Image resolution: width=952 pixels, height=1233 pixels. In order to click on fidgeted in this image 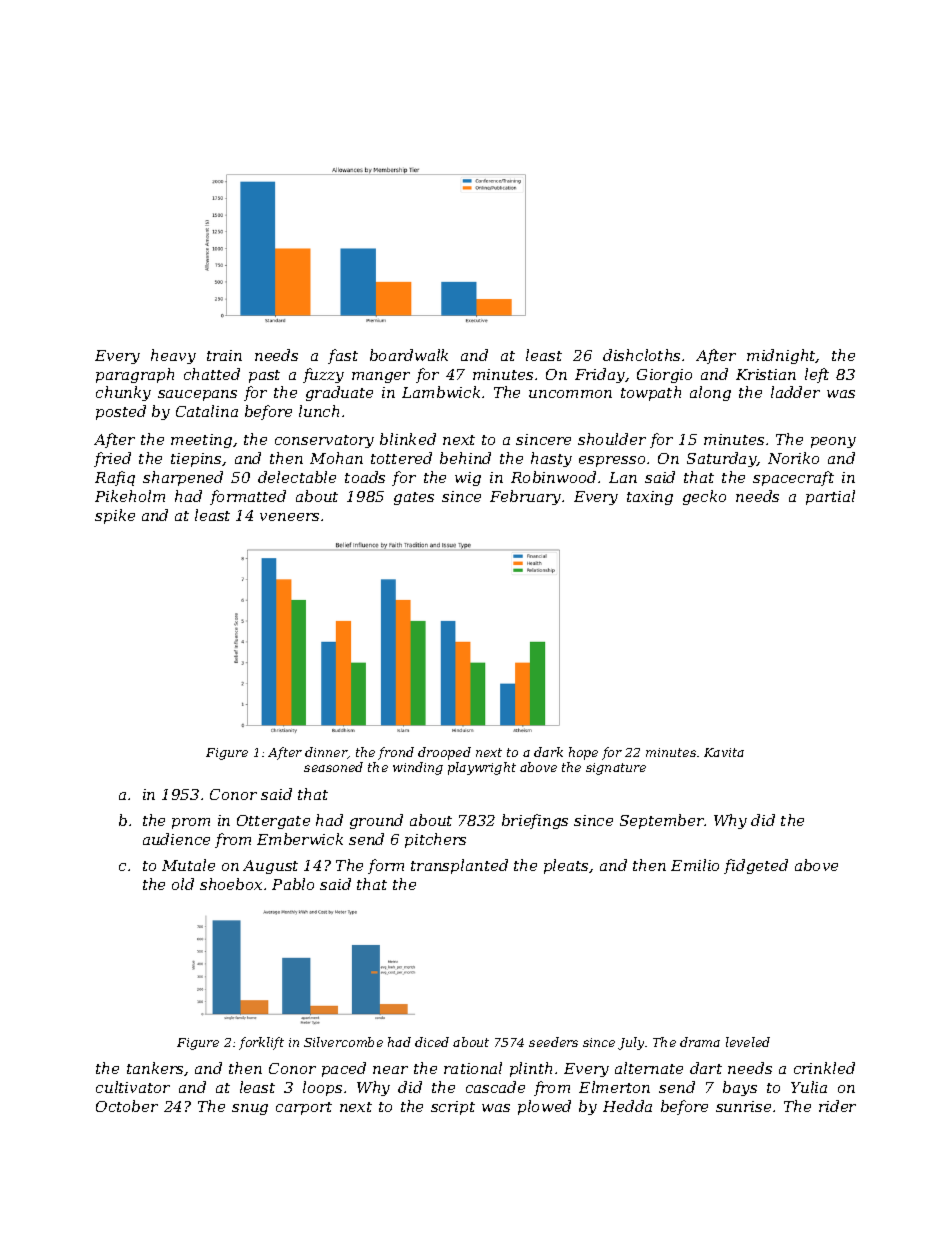, I will do `click(756, 866)`.
